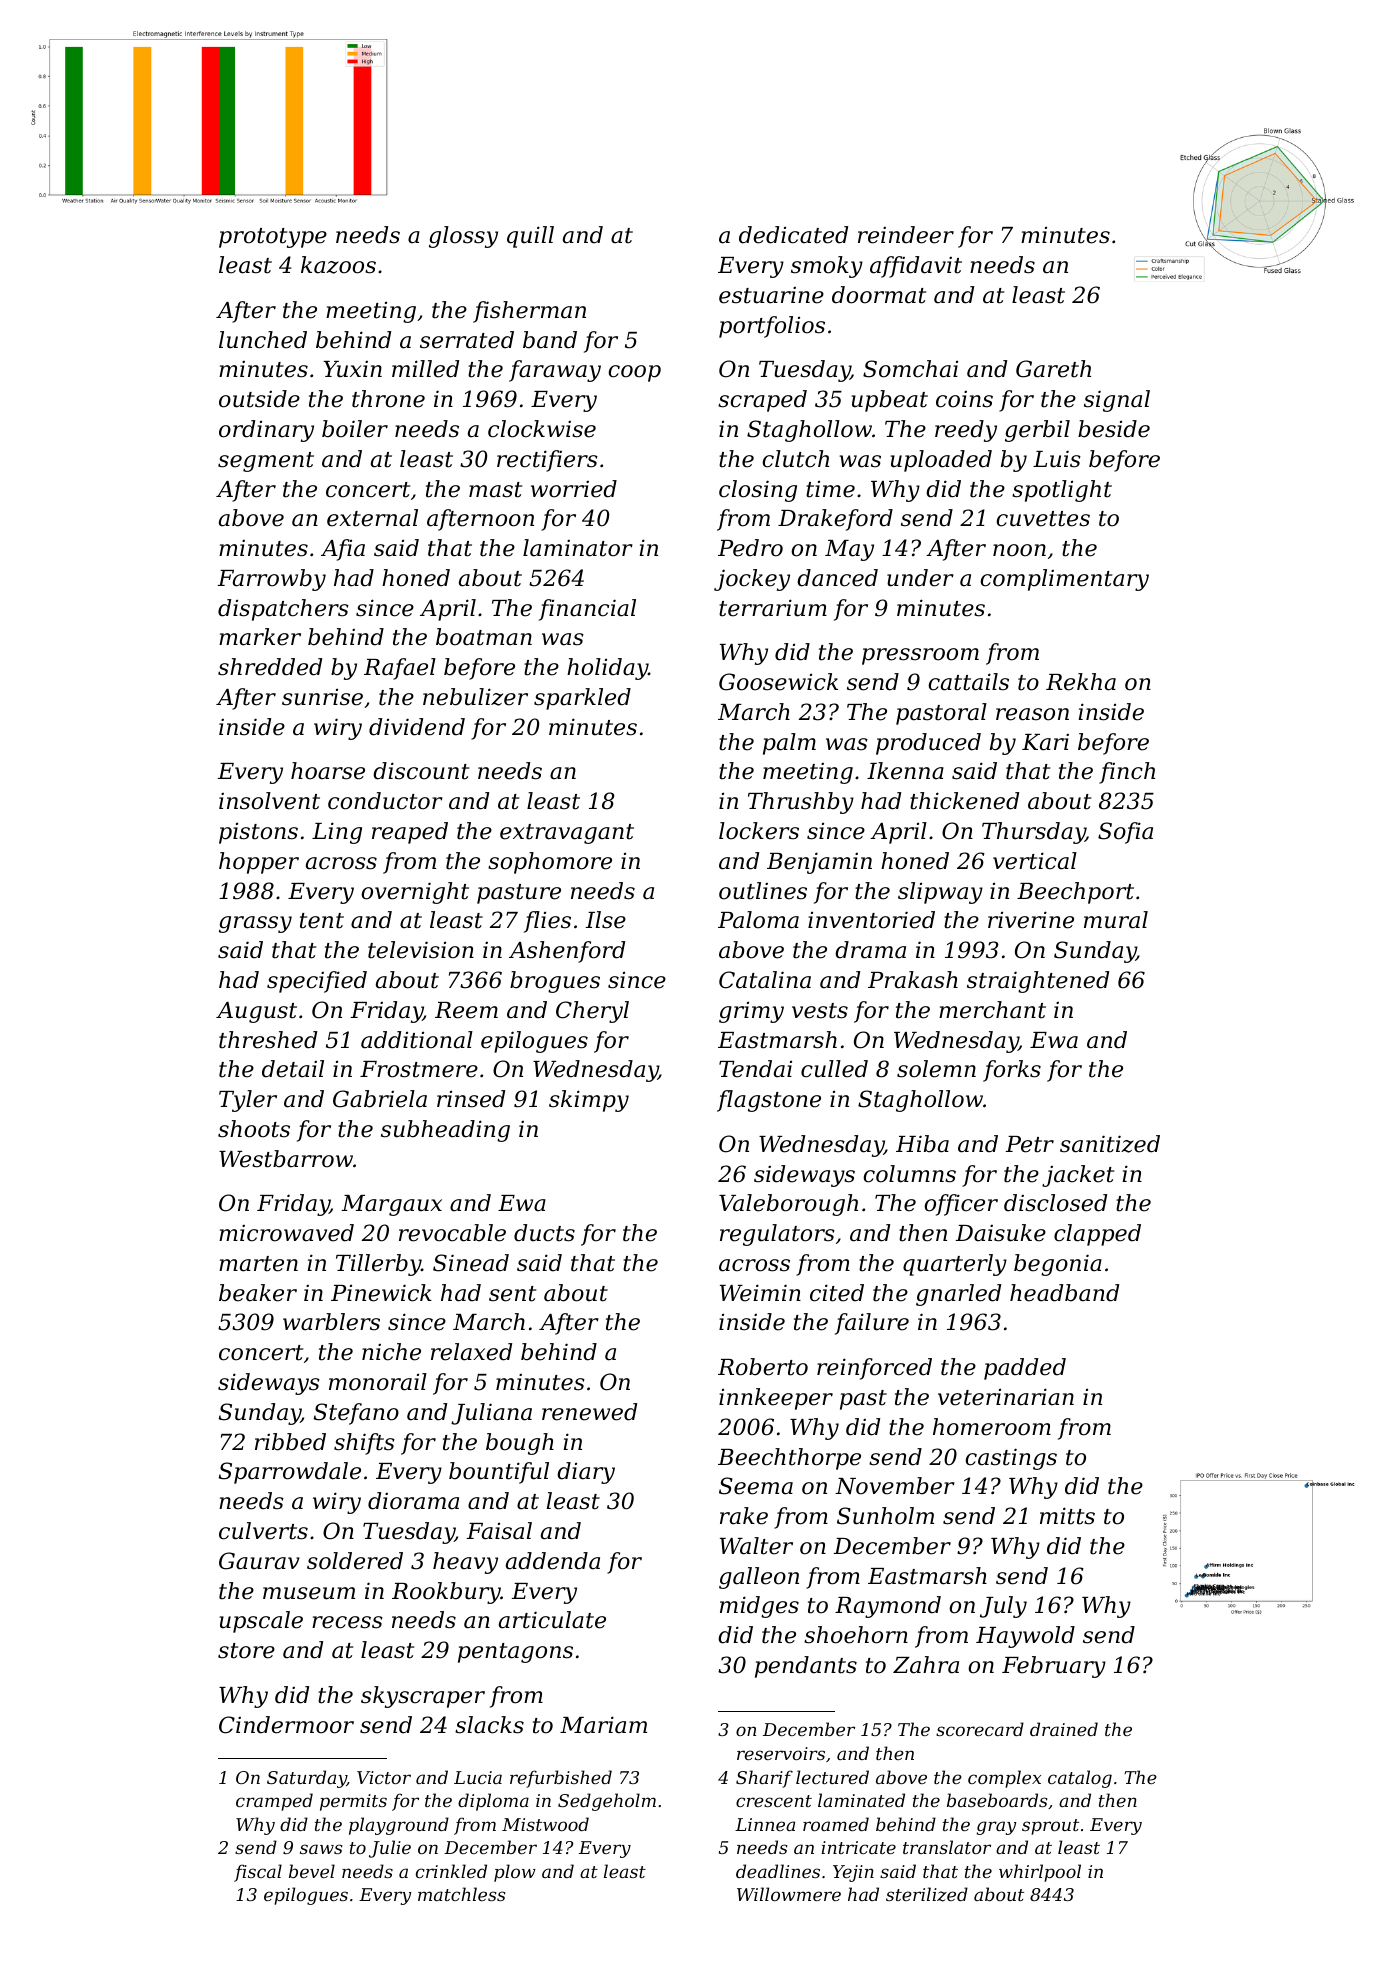 The image size is (1386, 1969). What do you see at coordinates (542, 429) in the image?
I see `clockwise` at bounding box center [542, 429].
